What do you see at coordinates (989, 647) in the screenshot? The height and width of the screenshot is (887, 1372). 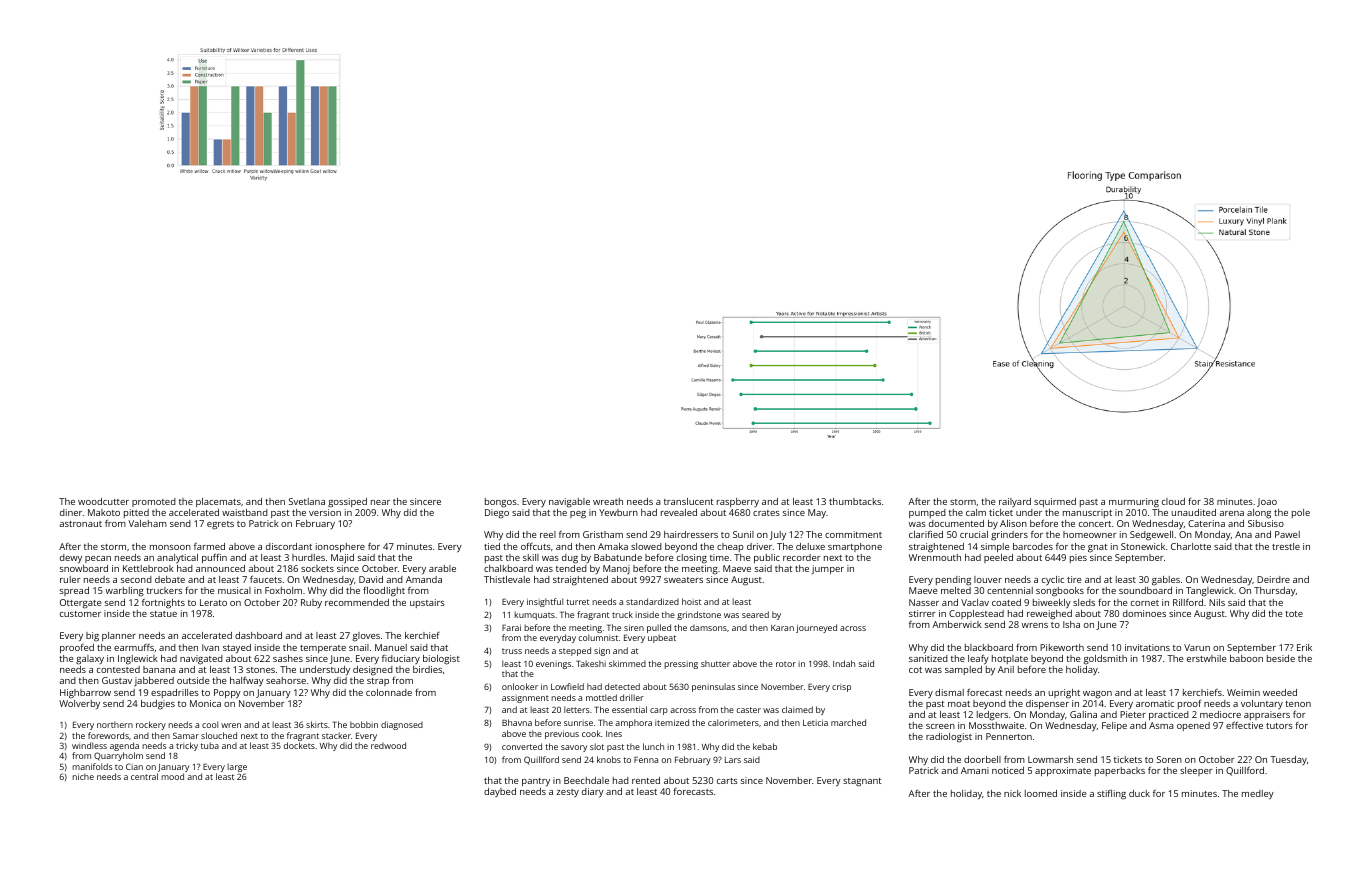 I see `blackboard` at bounding box center [989, 647].
